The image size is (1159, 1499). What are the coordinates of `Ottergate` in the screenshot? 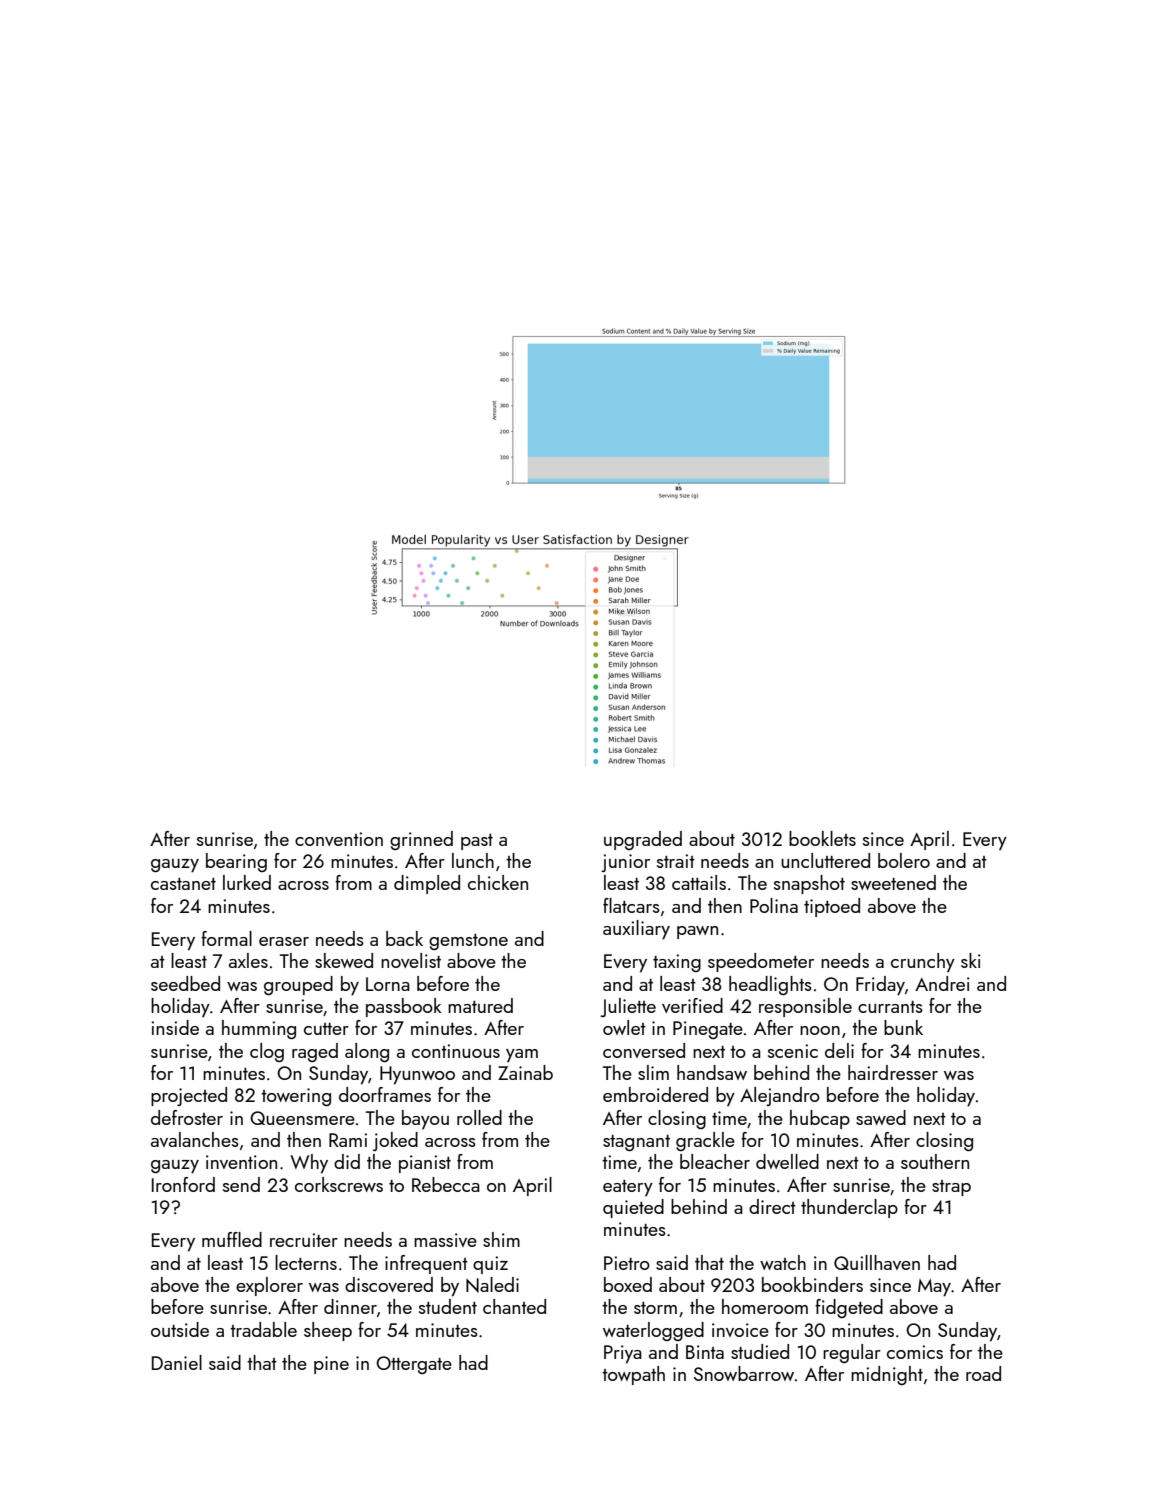 It's located at (414, 1365).
